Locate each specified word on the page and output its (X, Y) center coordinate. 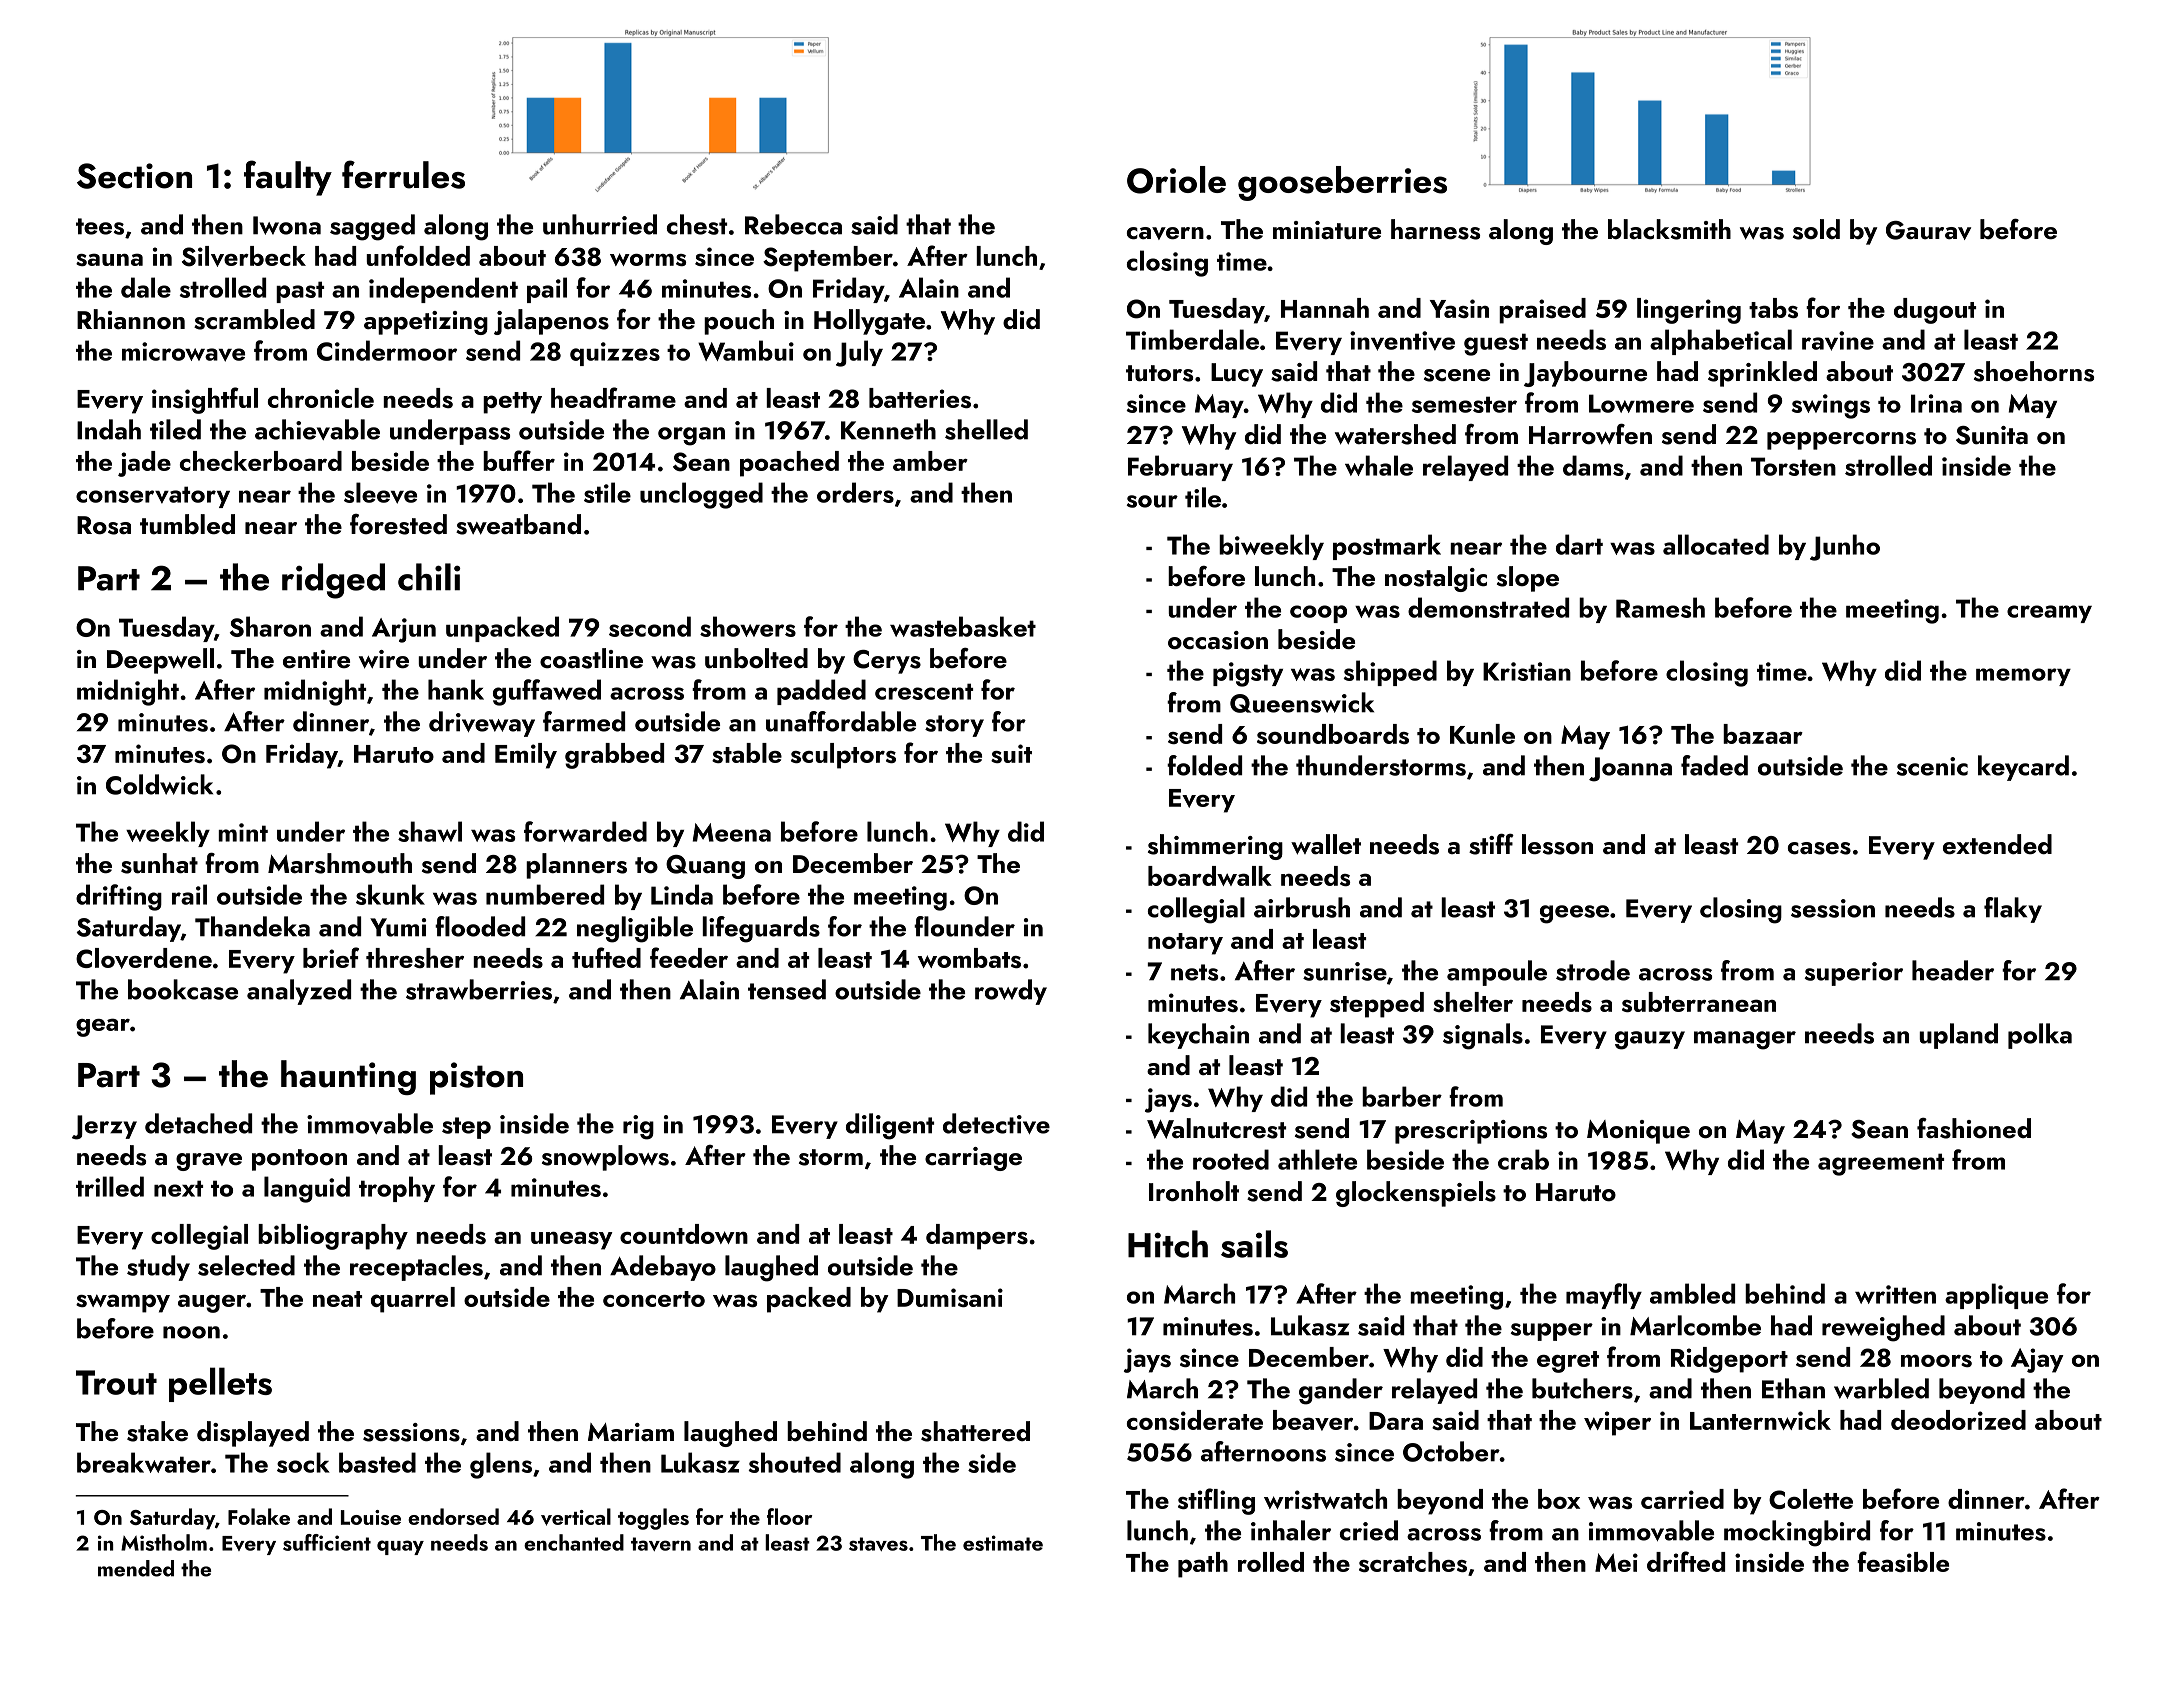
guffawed (547, 692)
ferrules (403, 174)
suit (1011, 753)
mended (136, 1568)
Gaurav (1928, 230)
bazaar (1763, 734)
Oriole (1176, 180)
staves (878, 1544)
